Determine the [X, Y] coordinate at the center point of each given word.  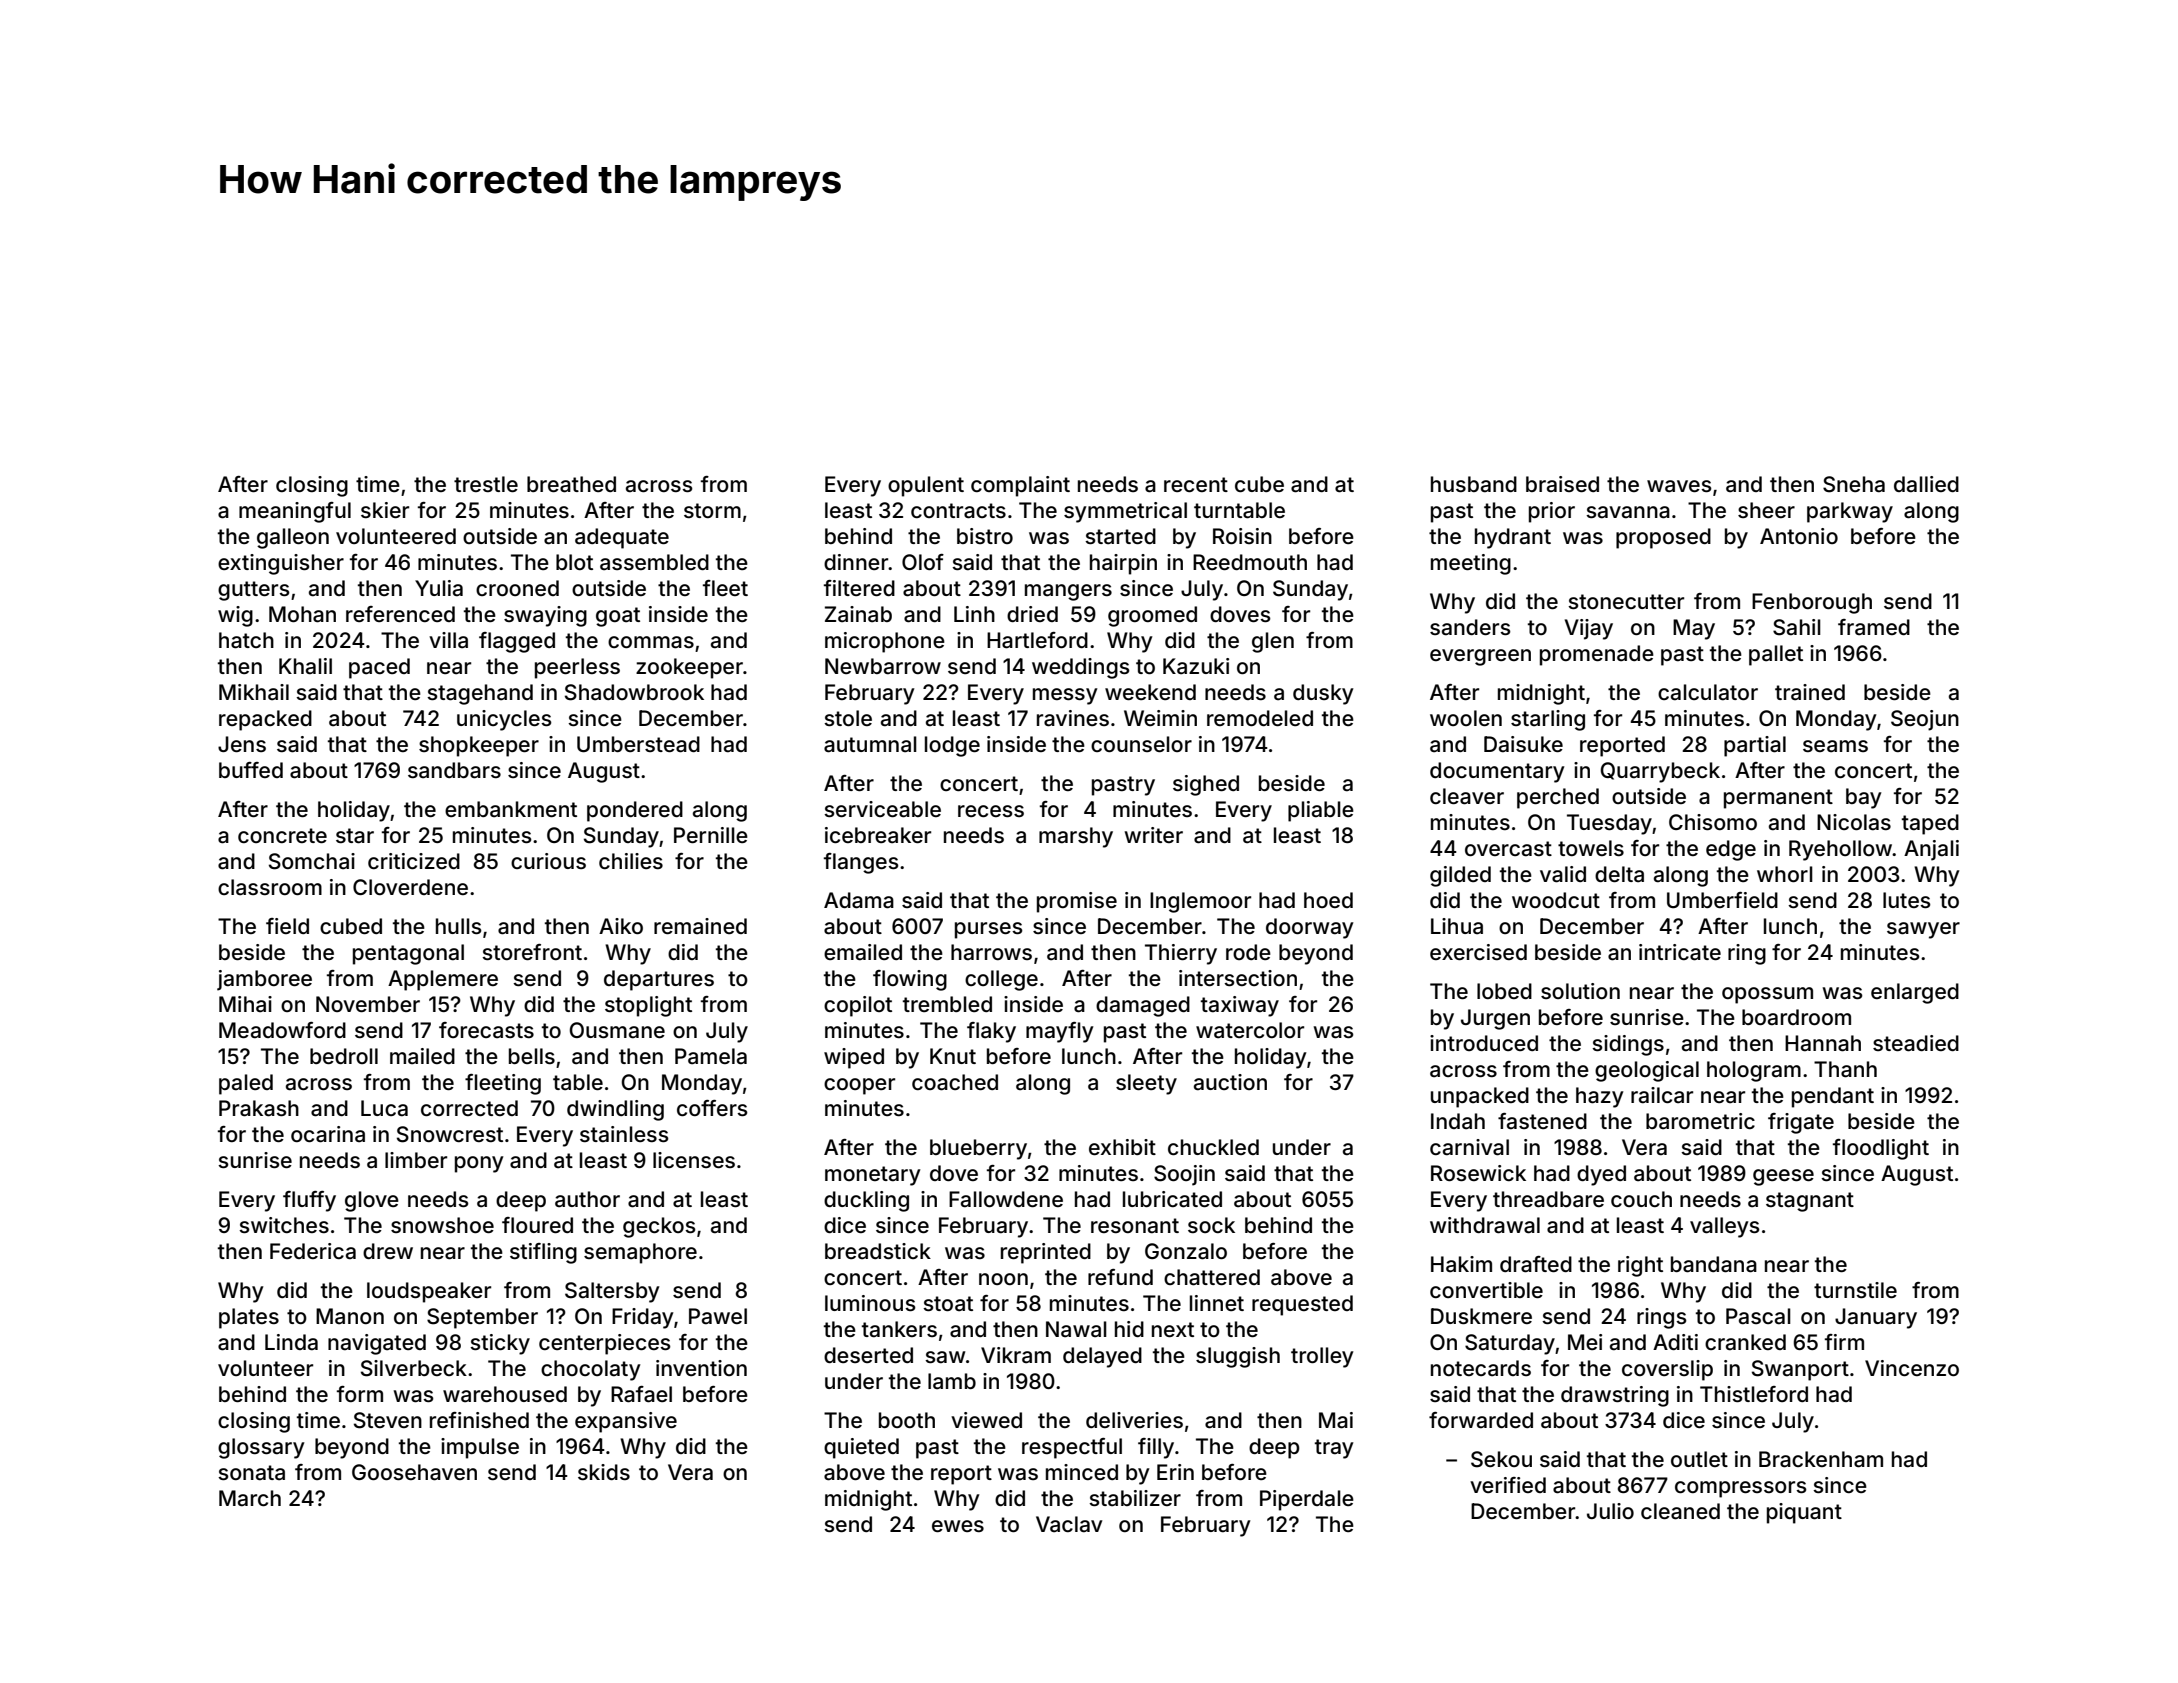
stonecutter [1626, 601]
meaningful [295, 512]
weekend [1150, 692]
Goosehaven [414, 1472]
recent [1196, 484]
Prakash [259, 1108]
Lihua [1457, 926]
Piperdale [1307, 1500]
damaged [1143, 1006]
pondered [635, 811]
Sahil [1797, 627]
